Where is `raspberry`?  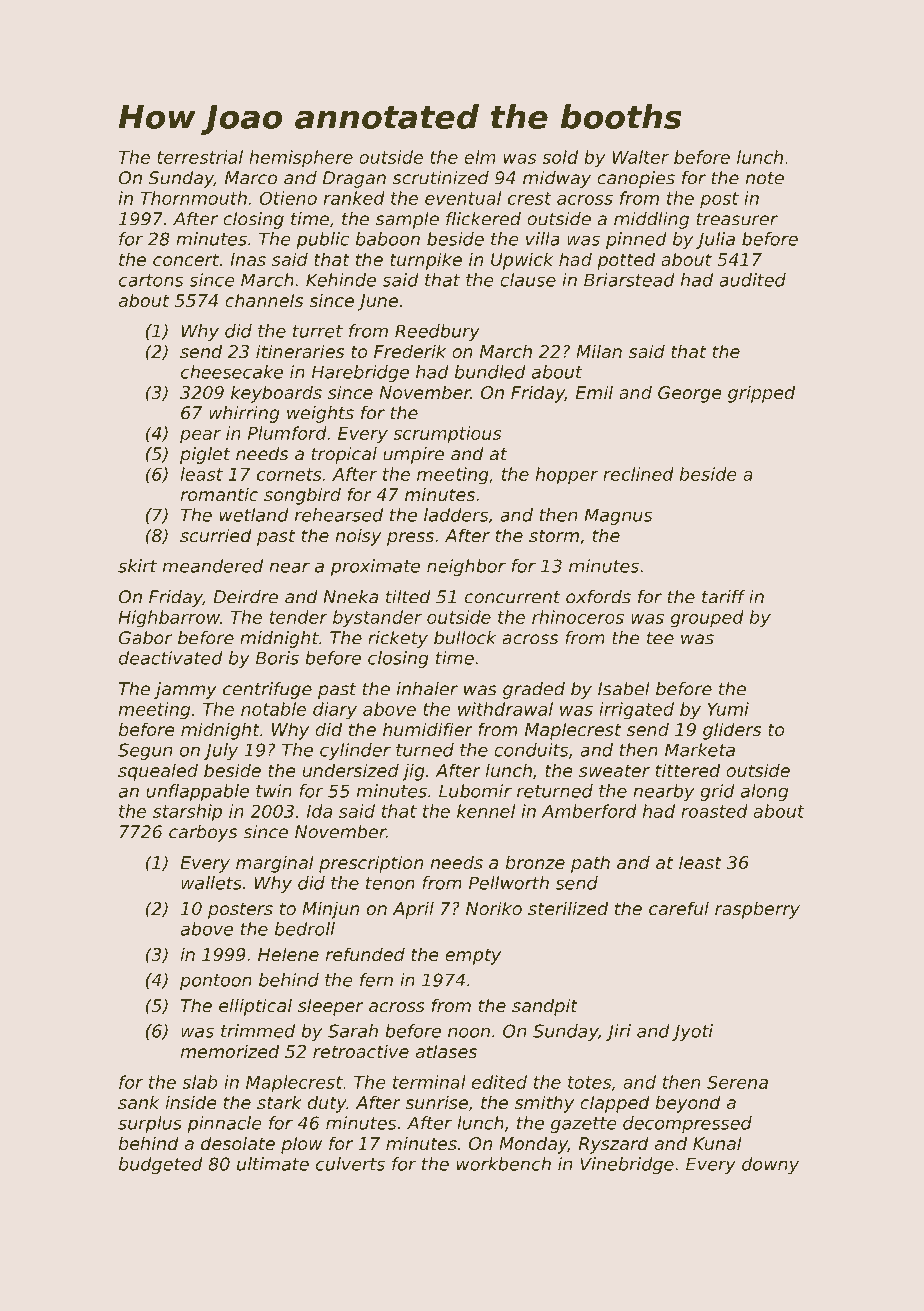 raspberry is located at coordinates (757, 910).
